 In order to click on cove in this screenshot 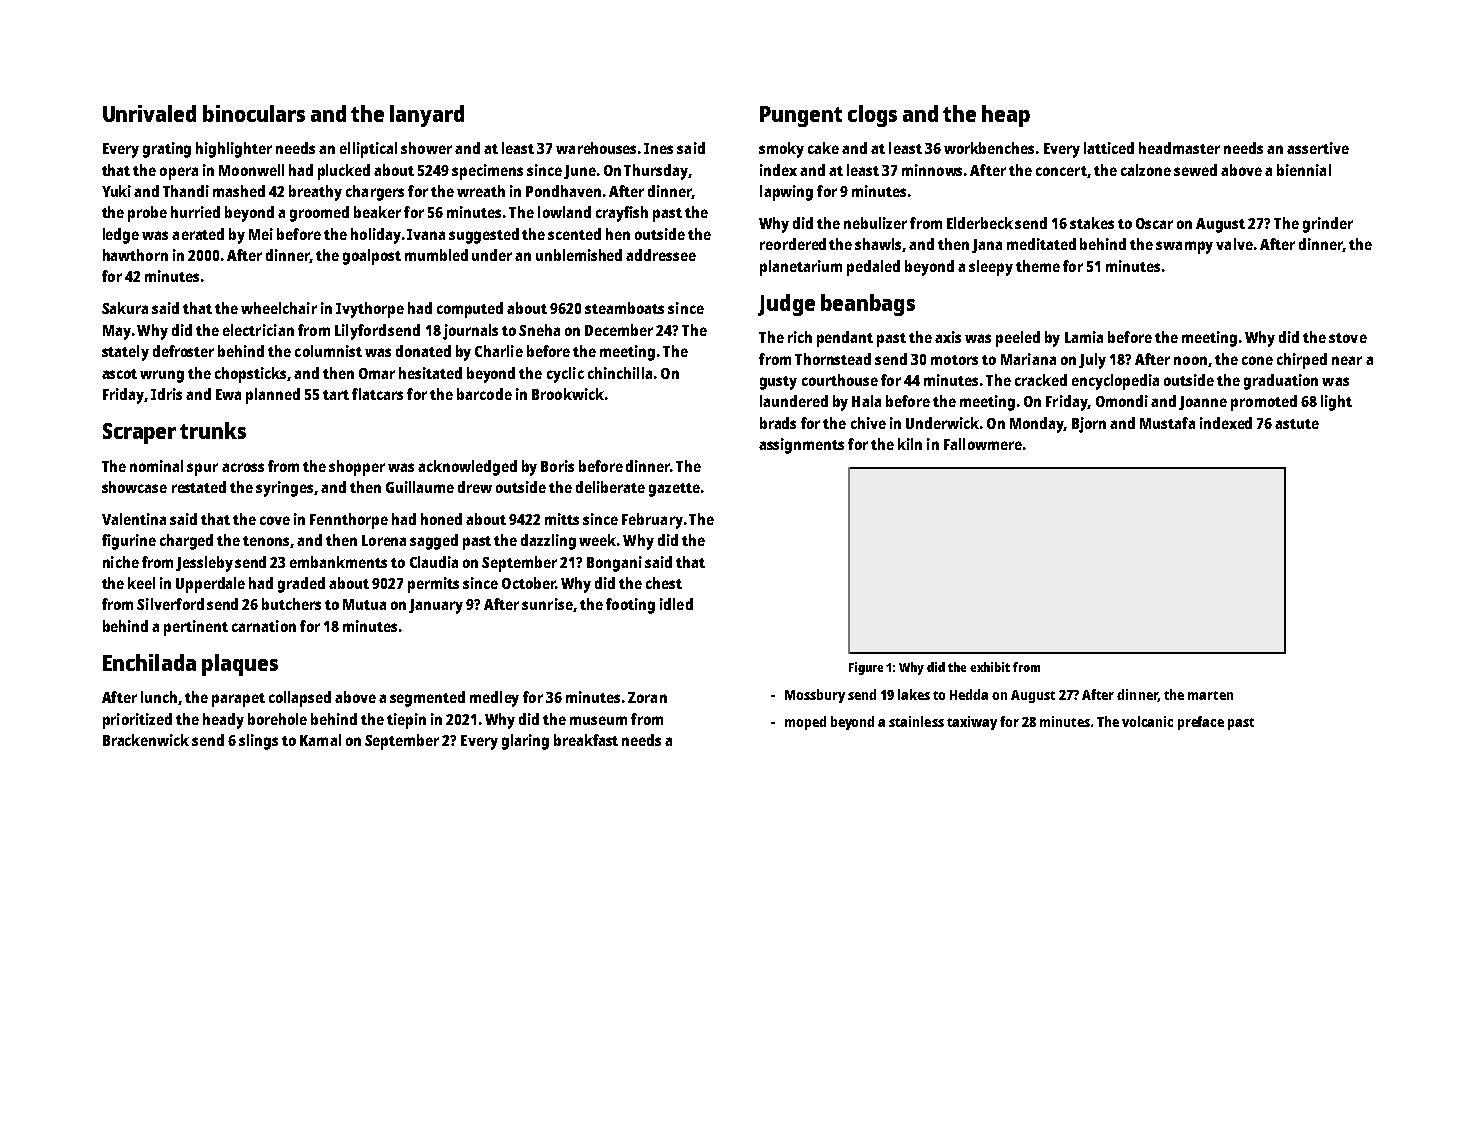, I will do `click(275, 520)`.
